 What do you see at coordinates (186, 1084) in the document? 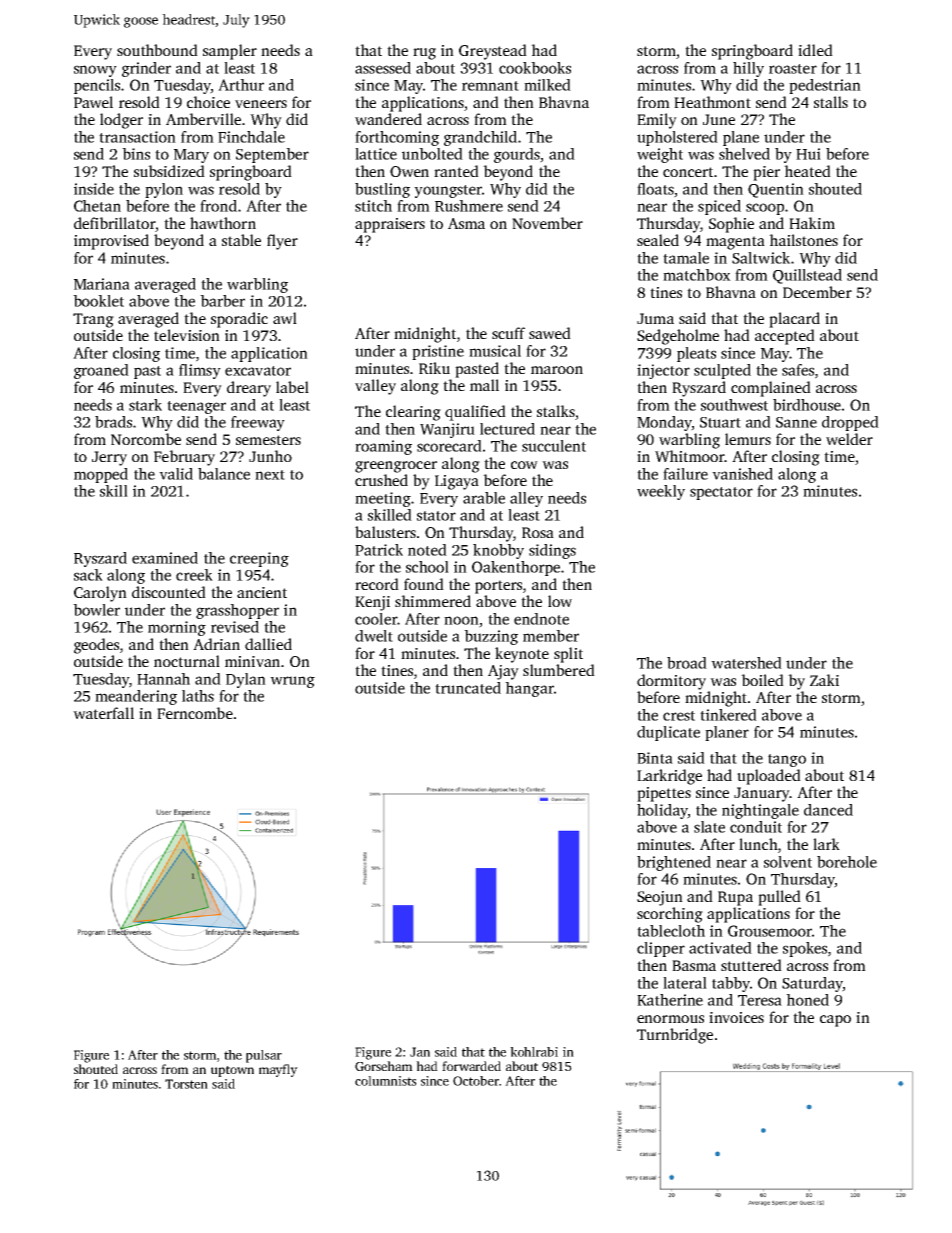
I see `Torsten` at bounding box center [186, 1084].
